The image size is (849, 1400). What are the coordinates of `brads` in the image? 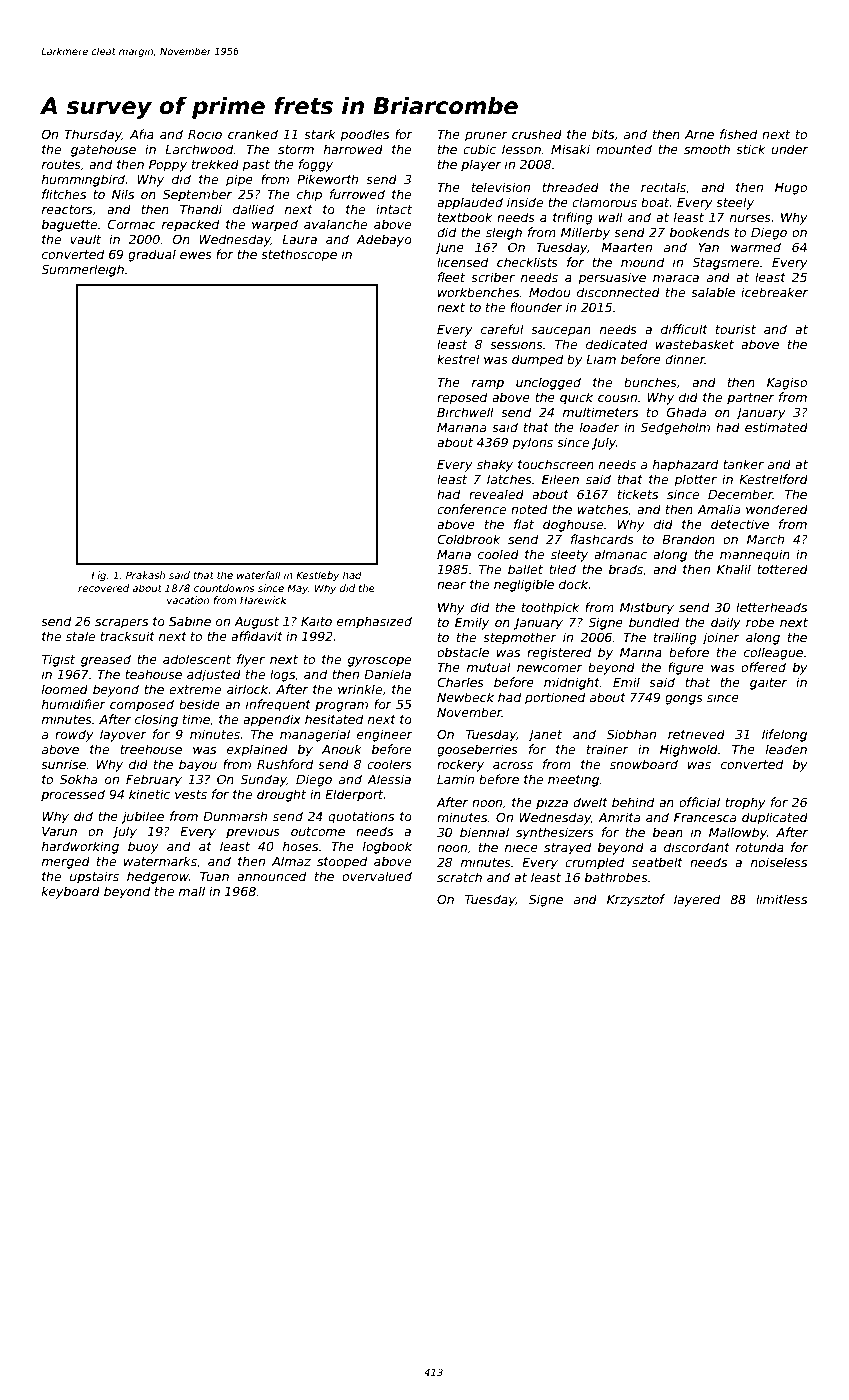 It's located at (626, 569).
